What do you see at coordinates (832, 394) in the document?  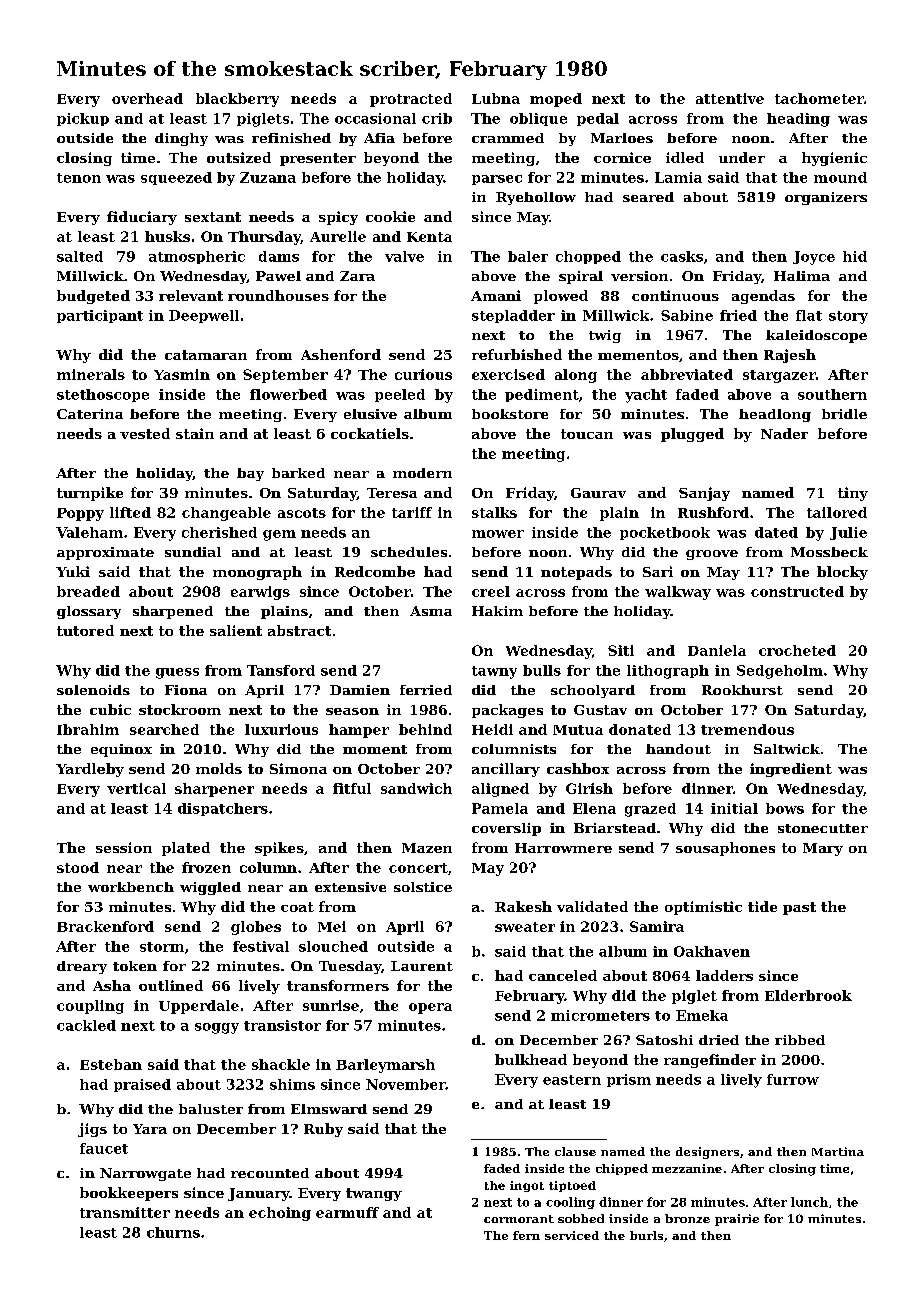 I see `southern` at bounding box center [832, 394].
